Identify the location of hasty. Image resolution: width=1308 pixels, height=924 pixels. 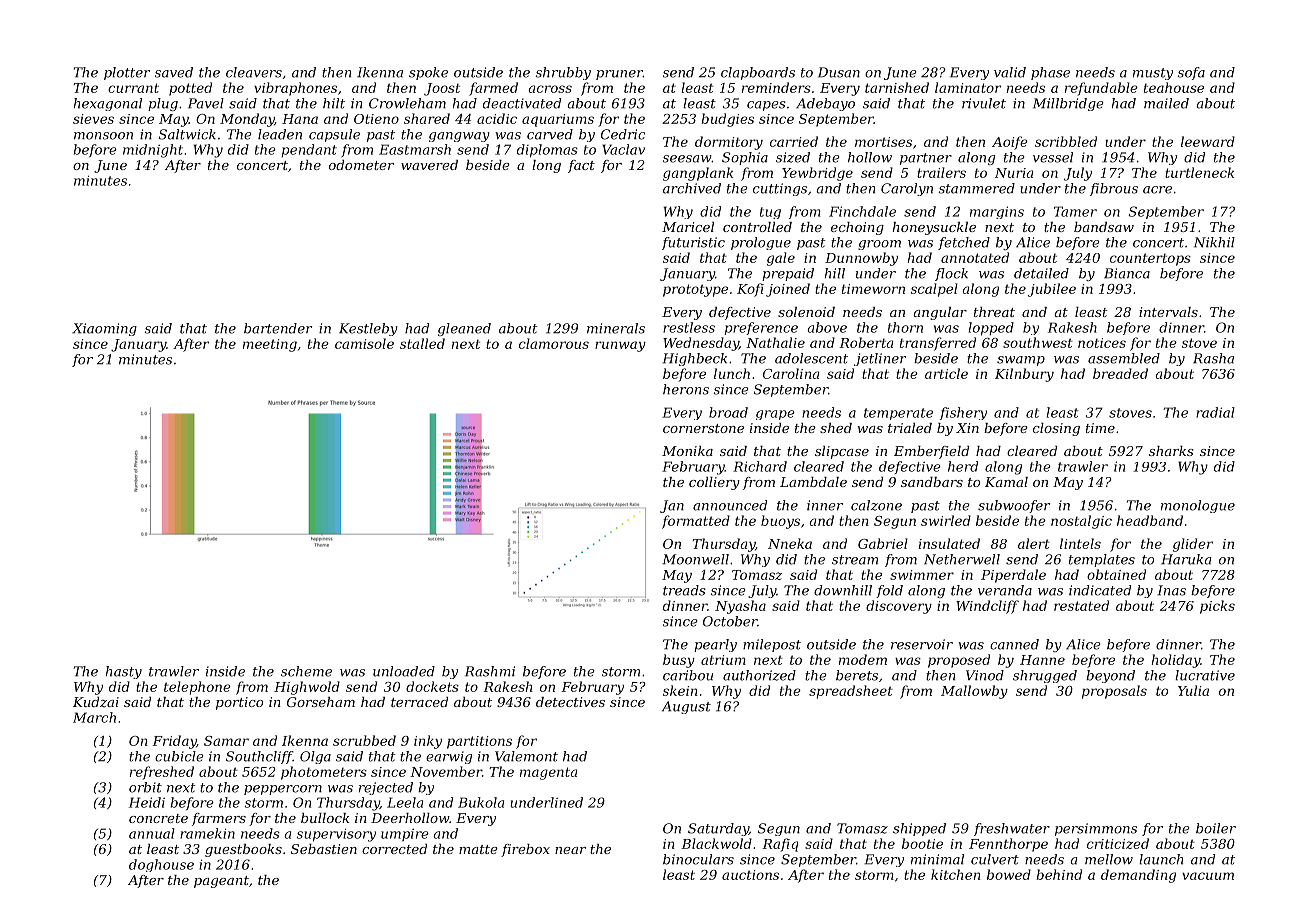
(124, 672).
